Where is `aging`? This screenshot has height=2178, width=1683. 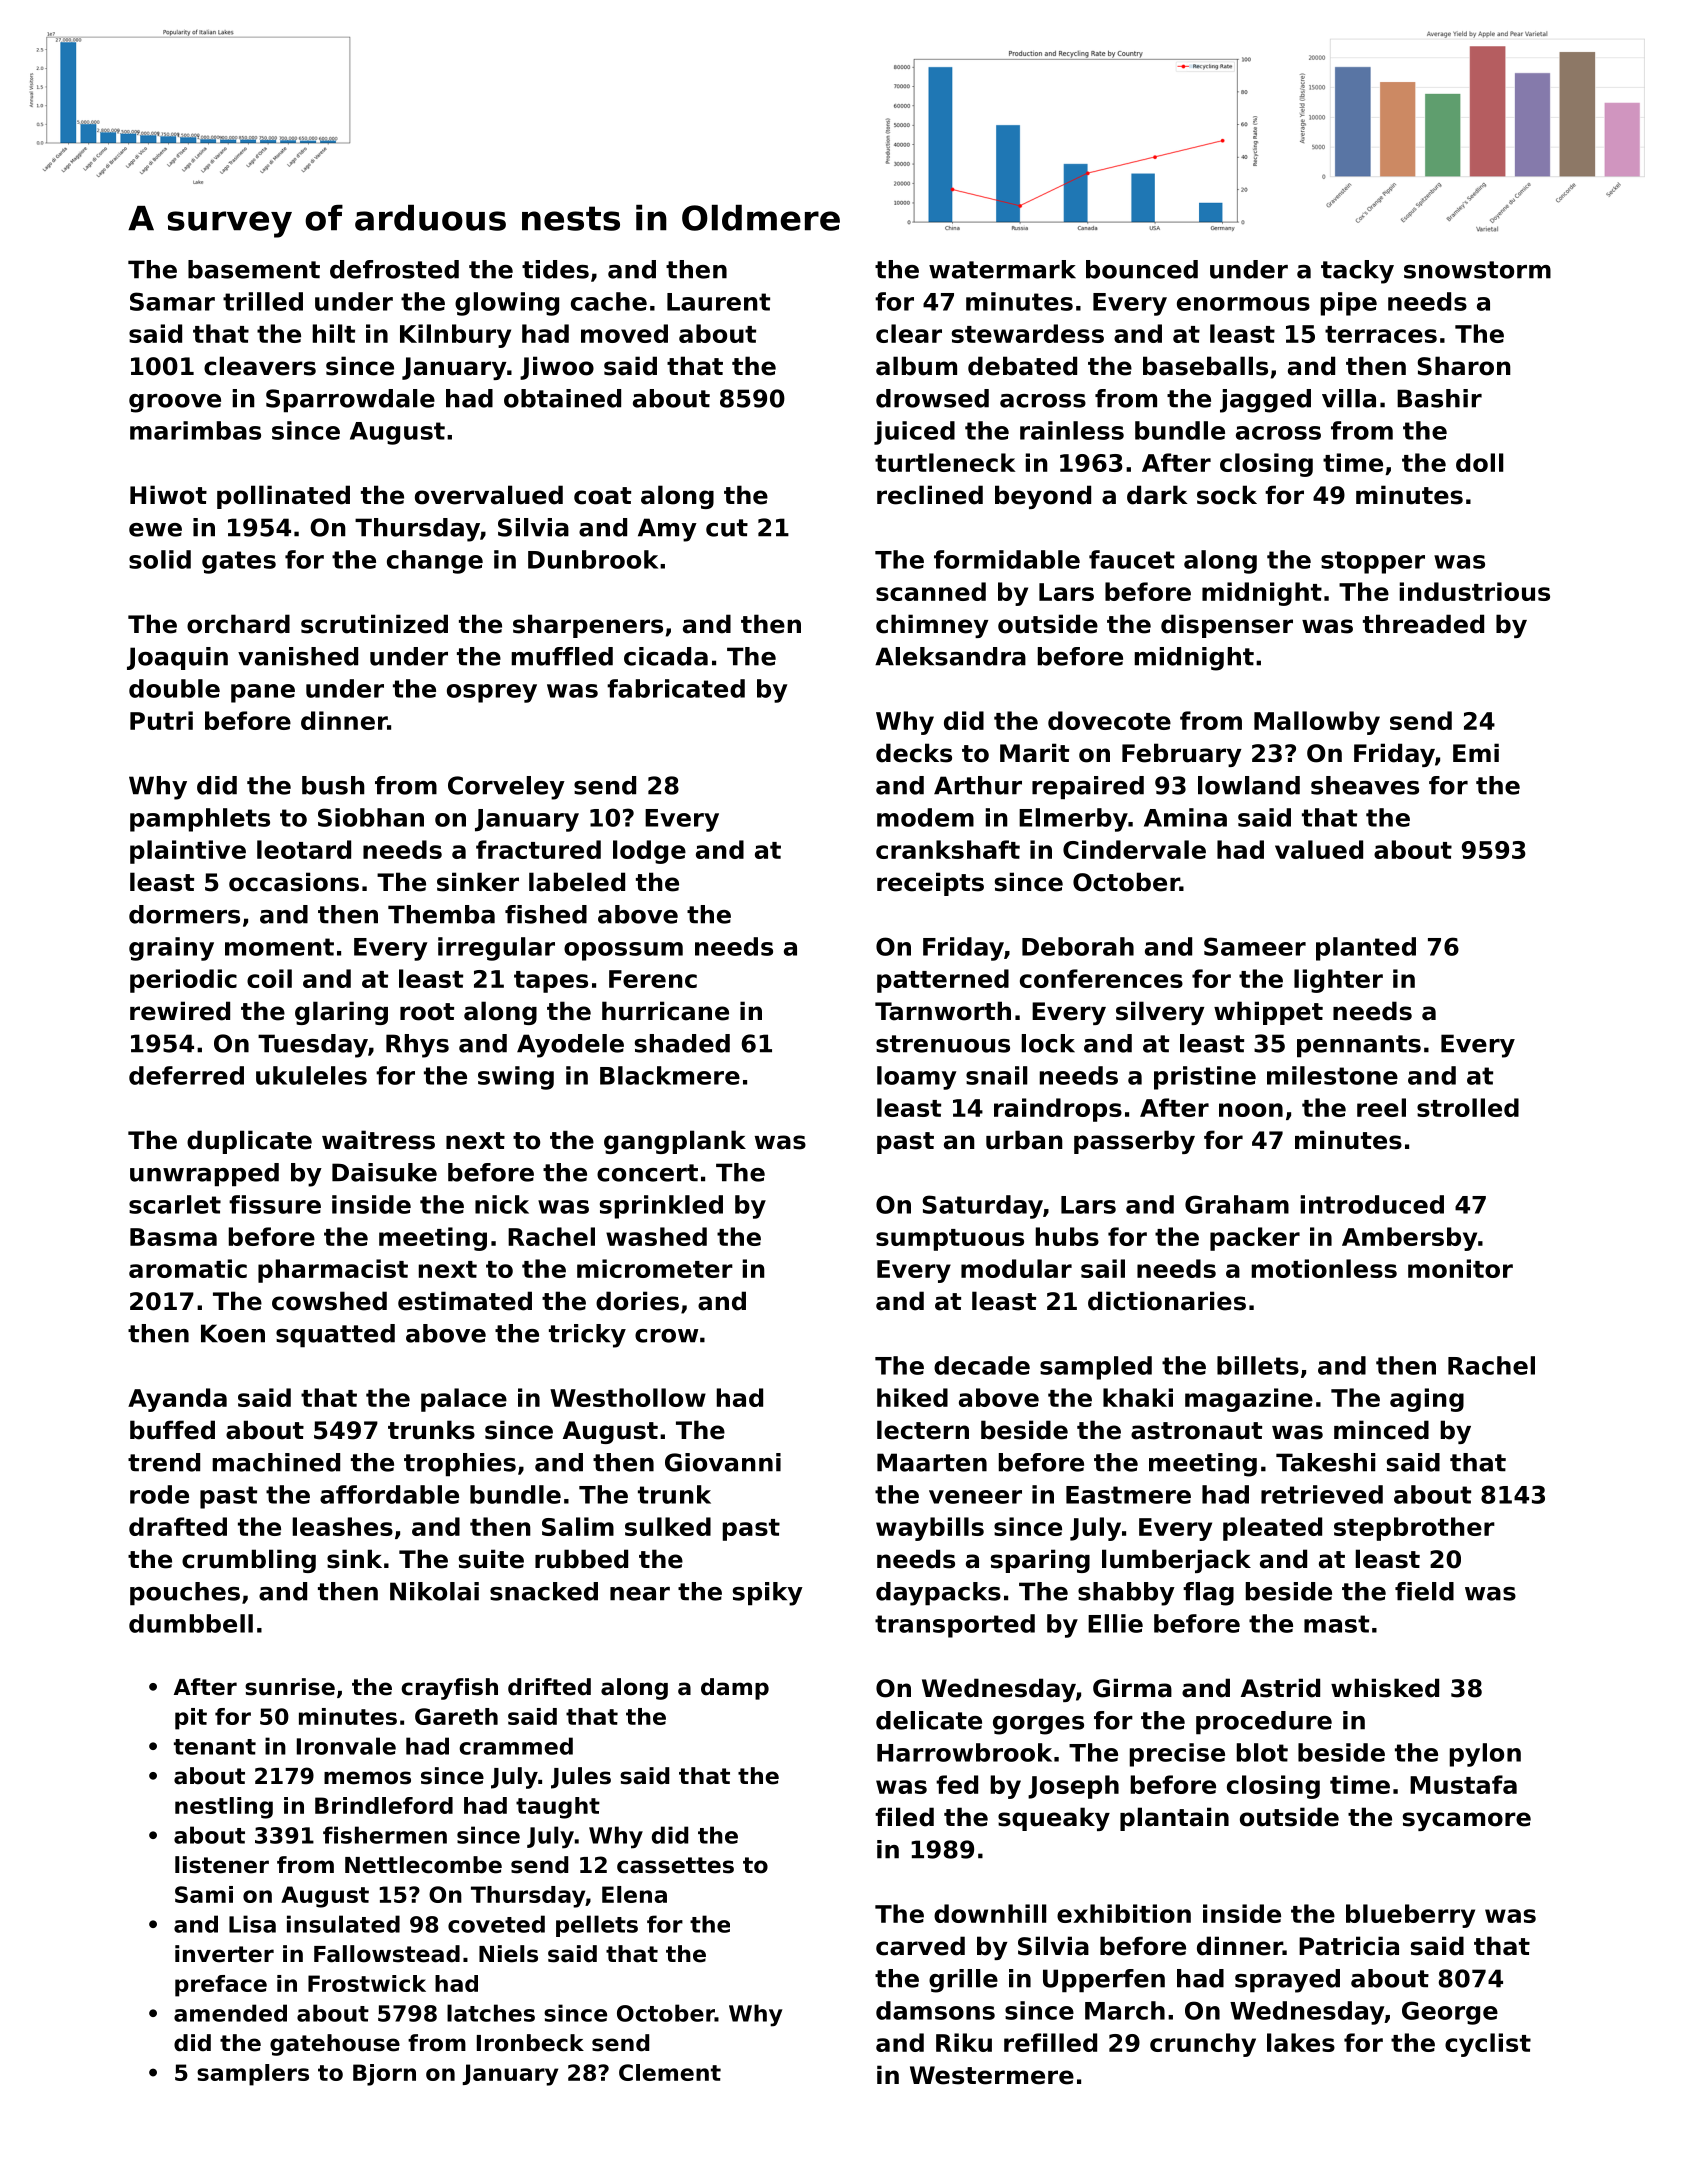
aging is located at coordinates (1427, 1400).
